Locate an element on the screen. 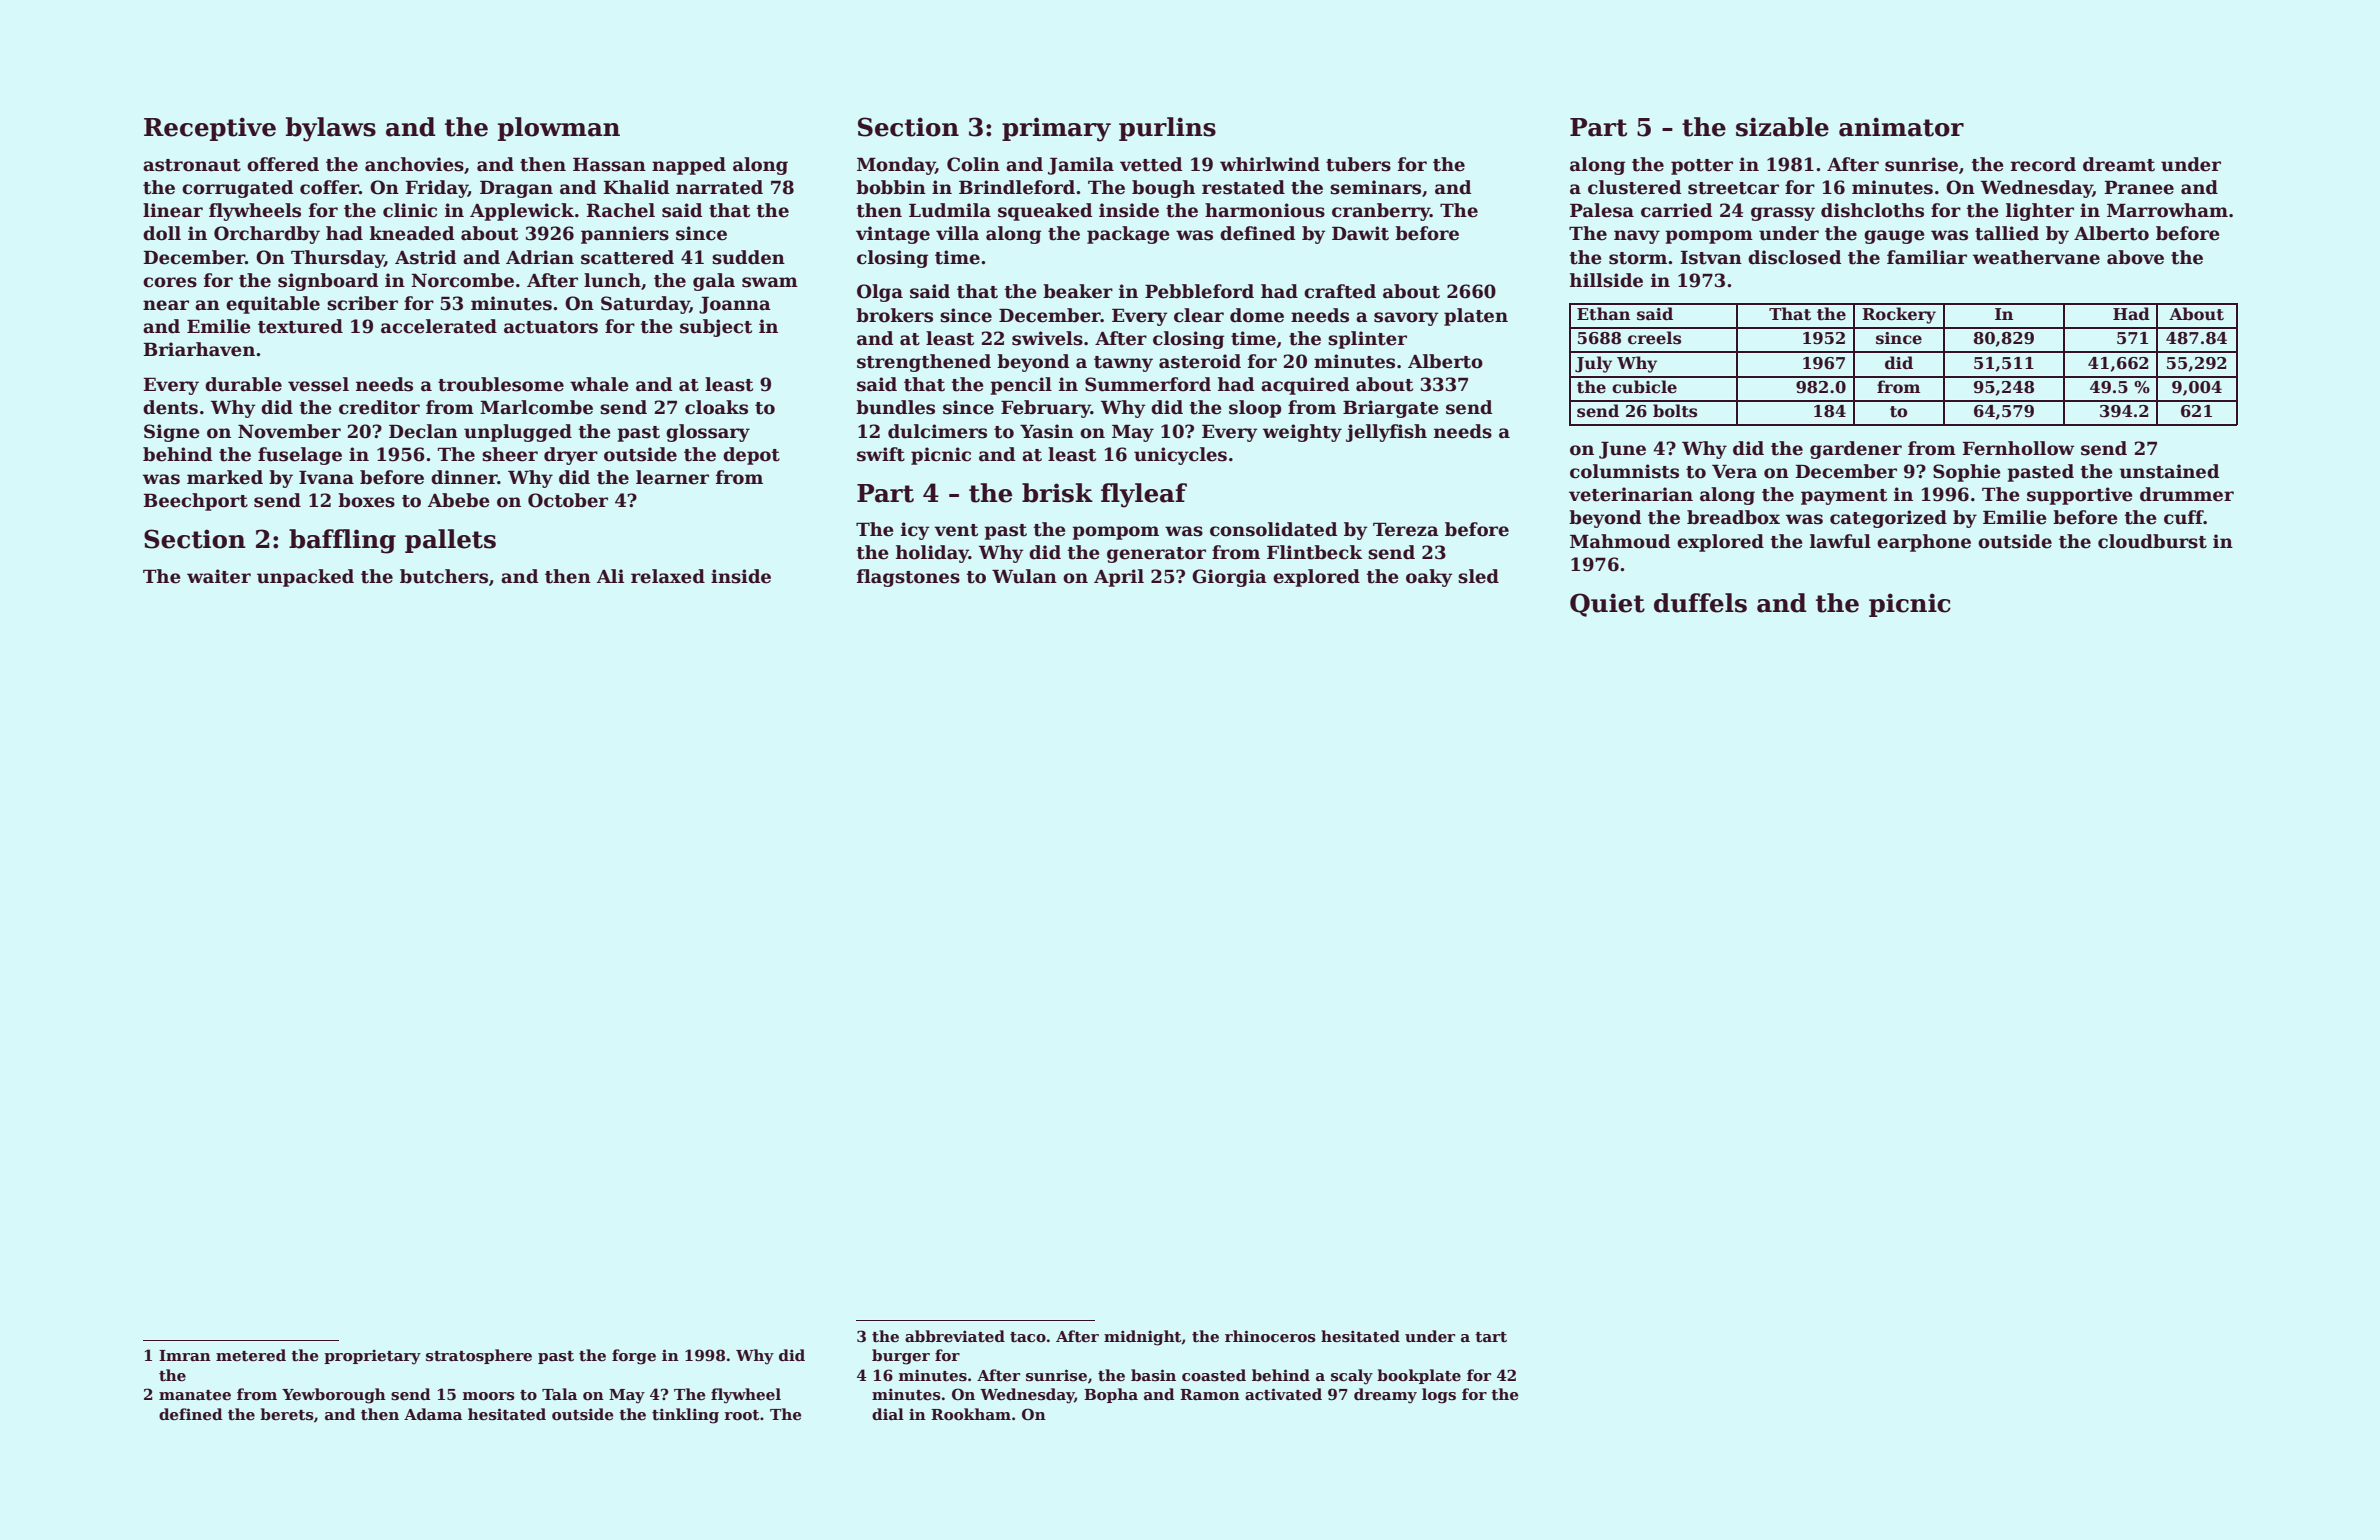  earphone is located at coordinates (1924, 543).
